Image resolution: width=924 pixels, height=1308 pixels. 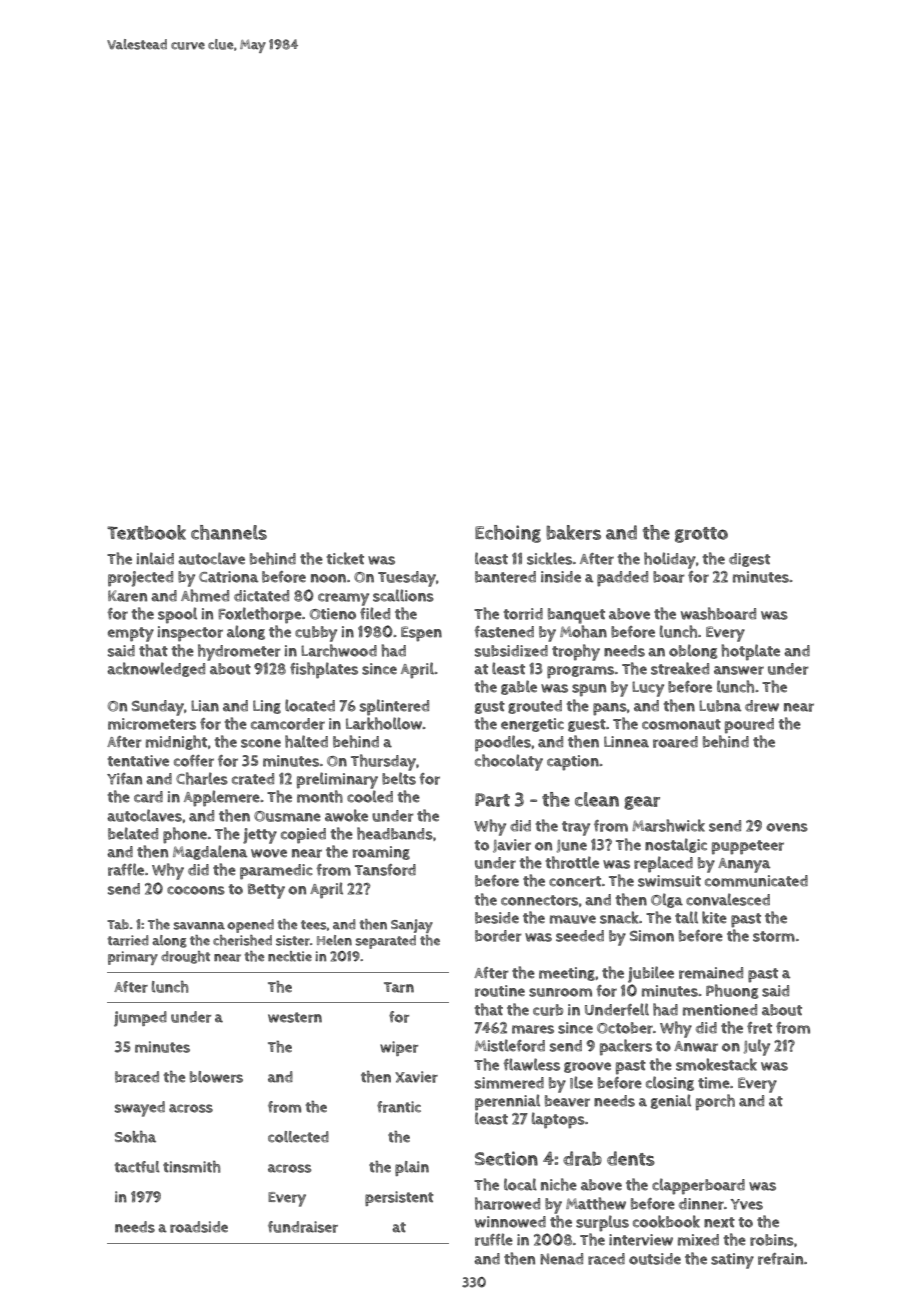 I want to click on answer, so click(x=739, y=670).
